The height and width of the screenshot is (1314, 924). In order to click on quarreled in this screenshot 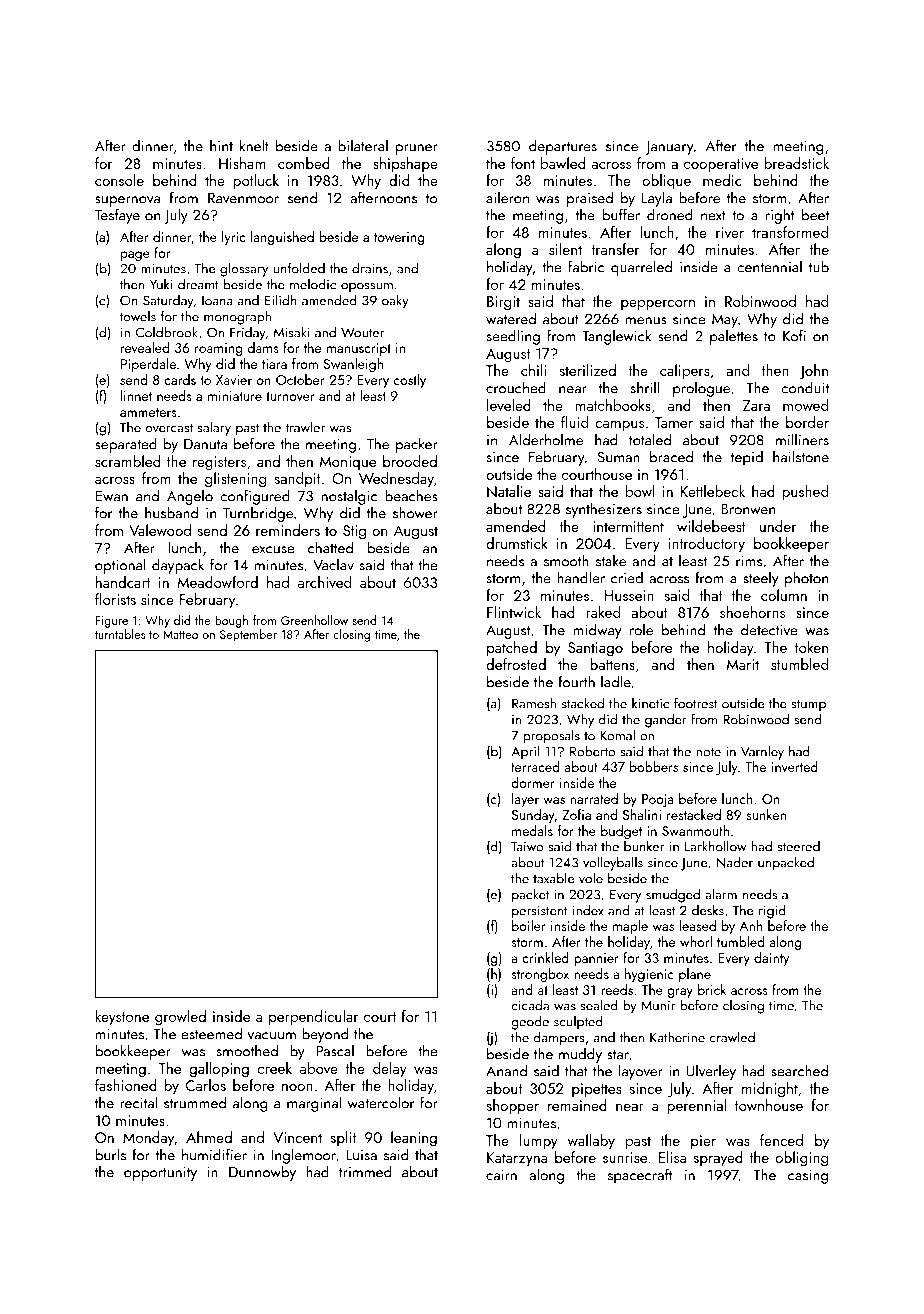, I will do `click(641, 268)`.
